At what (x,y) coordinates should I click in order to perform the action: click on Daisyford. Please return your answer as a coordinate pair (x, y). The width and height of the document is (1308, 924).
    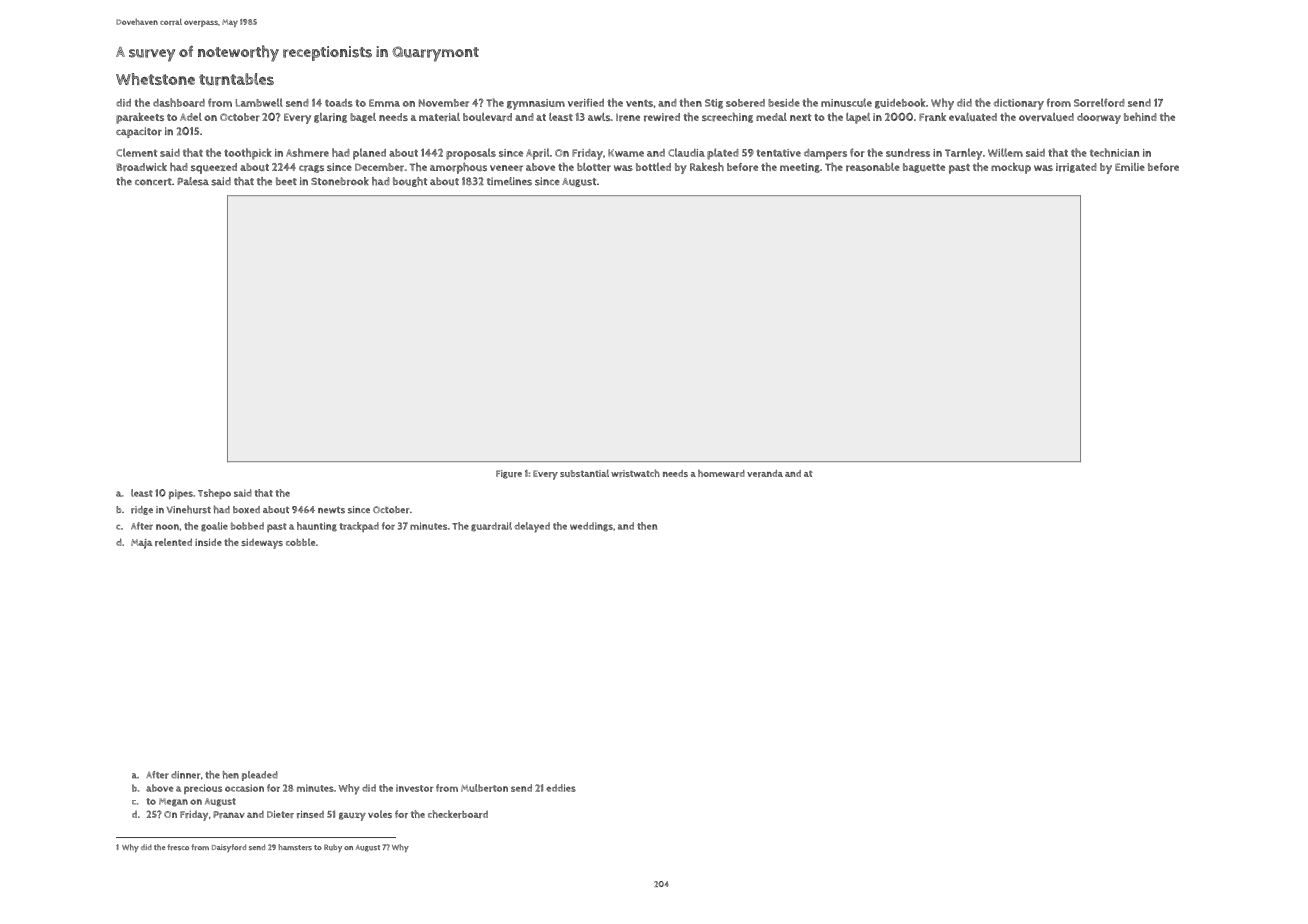
    Looking at the image, I should click on (229, 848).
